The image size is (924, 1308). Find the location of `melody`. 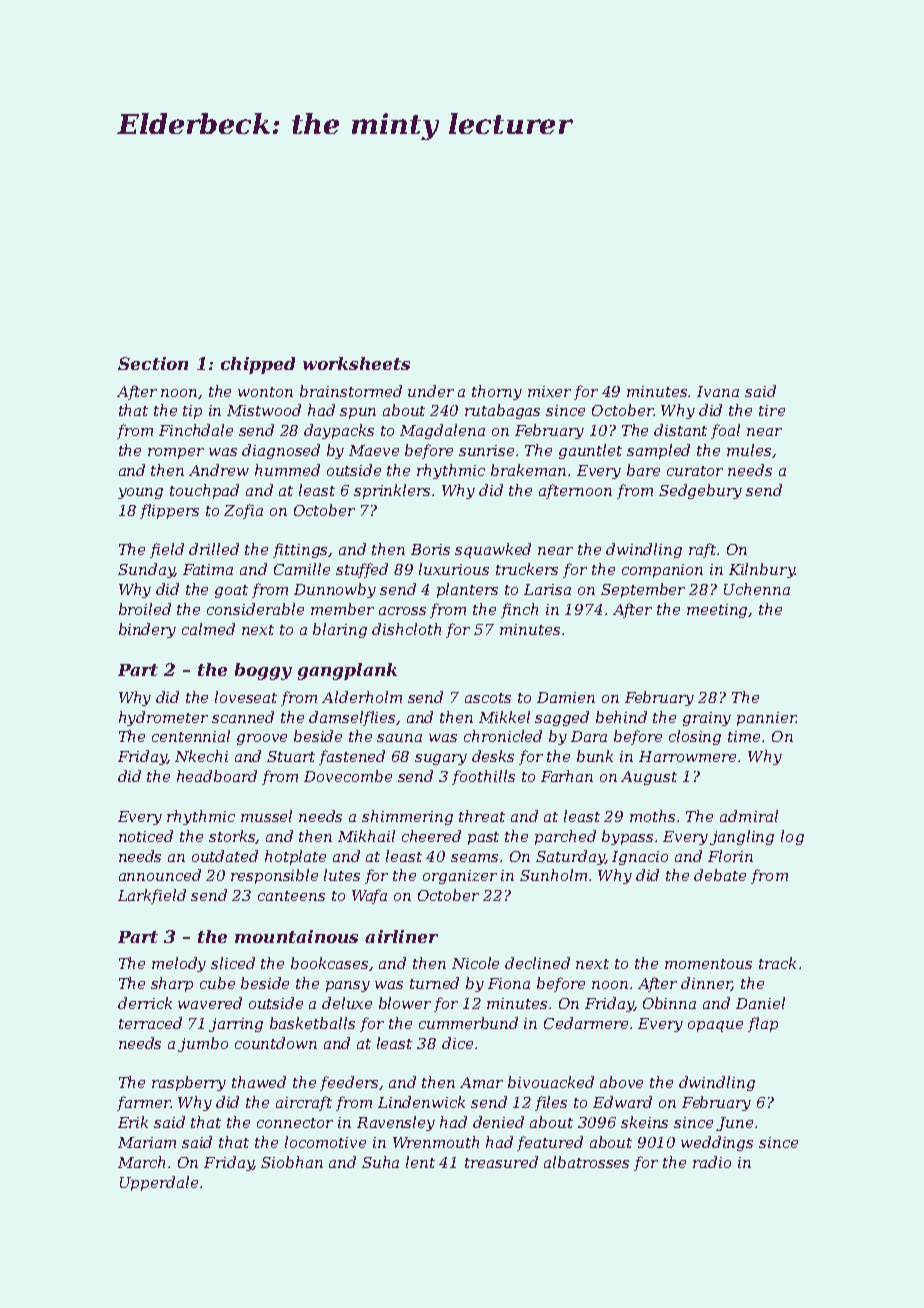

melody is located at coordinates (179, 964).
